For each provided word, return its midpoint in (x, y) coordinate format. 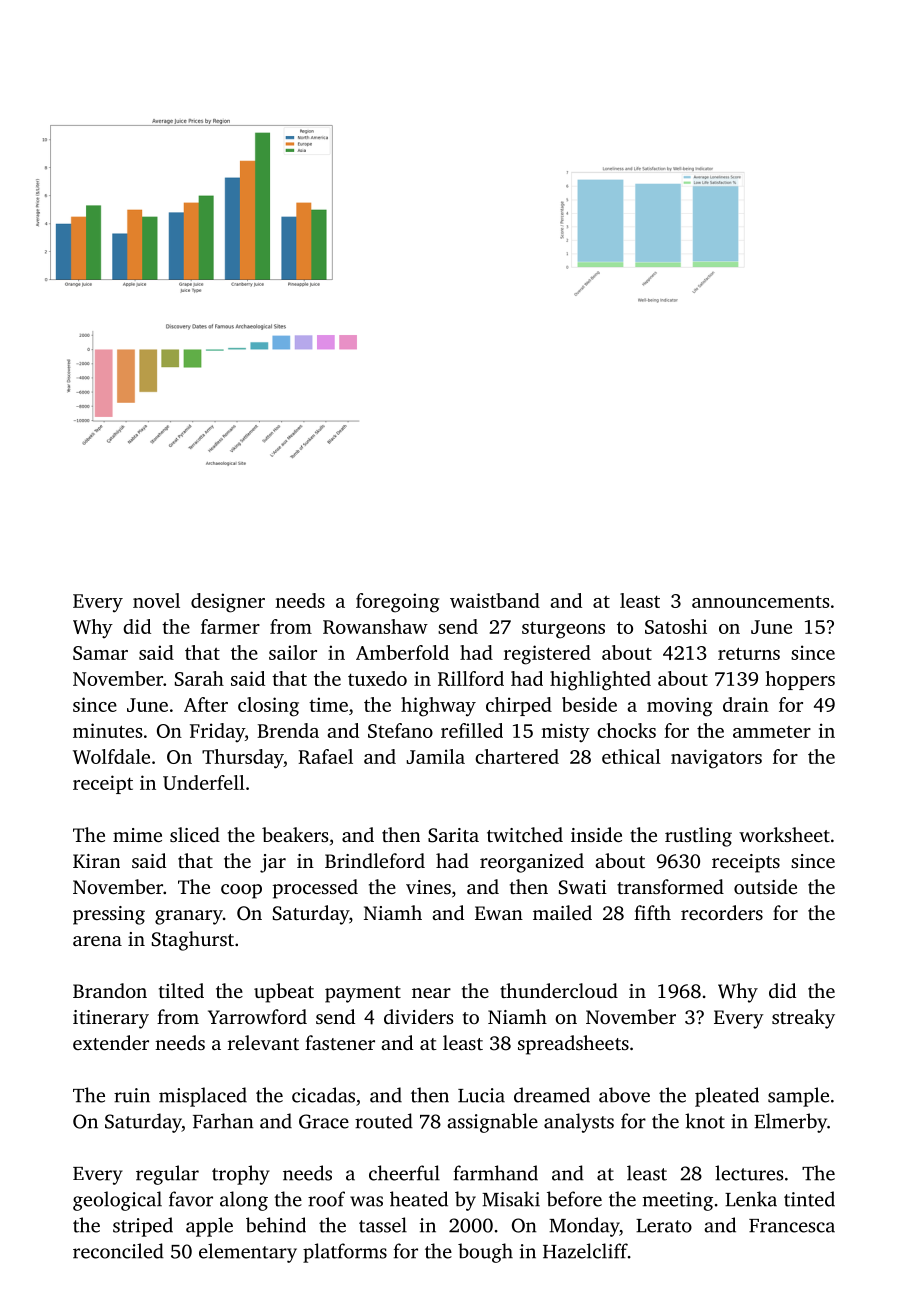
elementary (248, 1253)
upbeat (284, 993)
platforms (345, 1253)
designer (228, 603)
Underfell (204, 782)
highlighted (600, 681)
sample (798, 1097)
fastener (340, 1042)
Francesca (792, 1226)
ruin (132, 1095)
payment (363, 994)
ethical (631, 756)
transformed (670, 886)
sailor (293, 652)
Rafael (325, 756)
